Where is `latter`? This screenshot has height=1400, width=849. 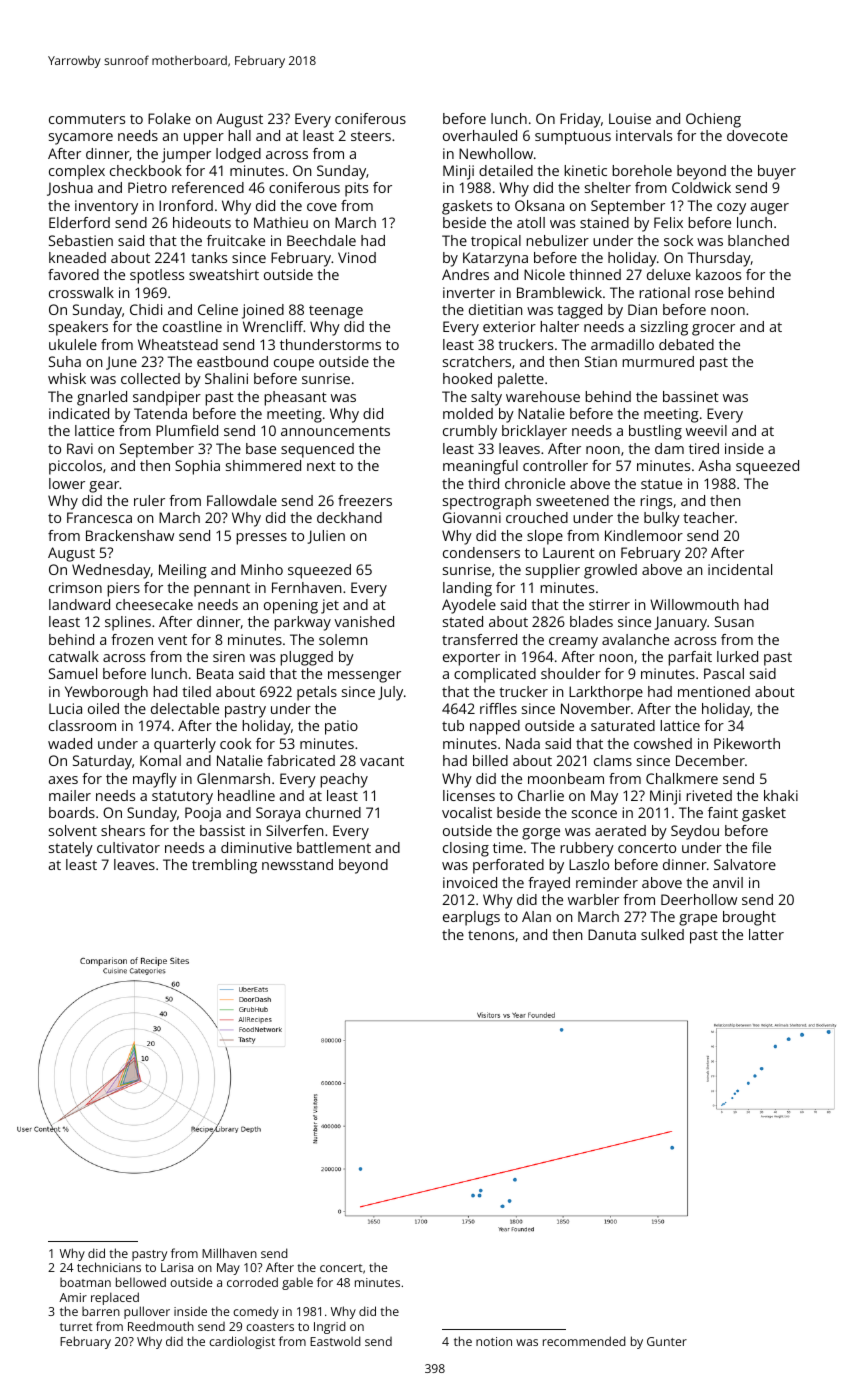 latter is located at coordinates (766, 934).
